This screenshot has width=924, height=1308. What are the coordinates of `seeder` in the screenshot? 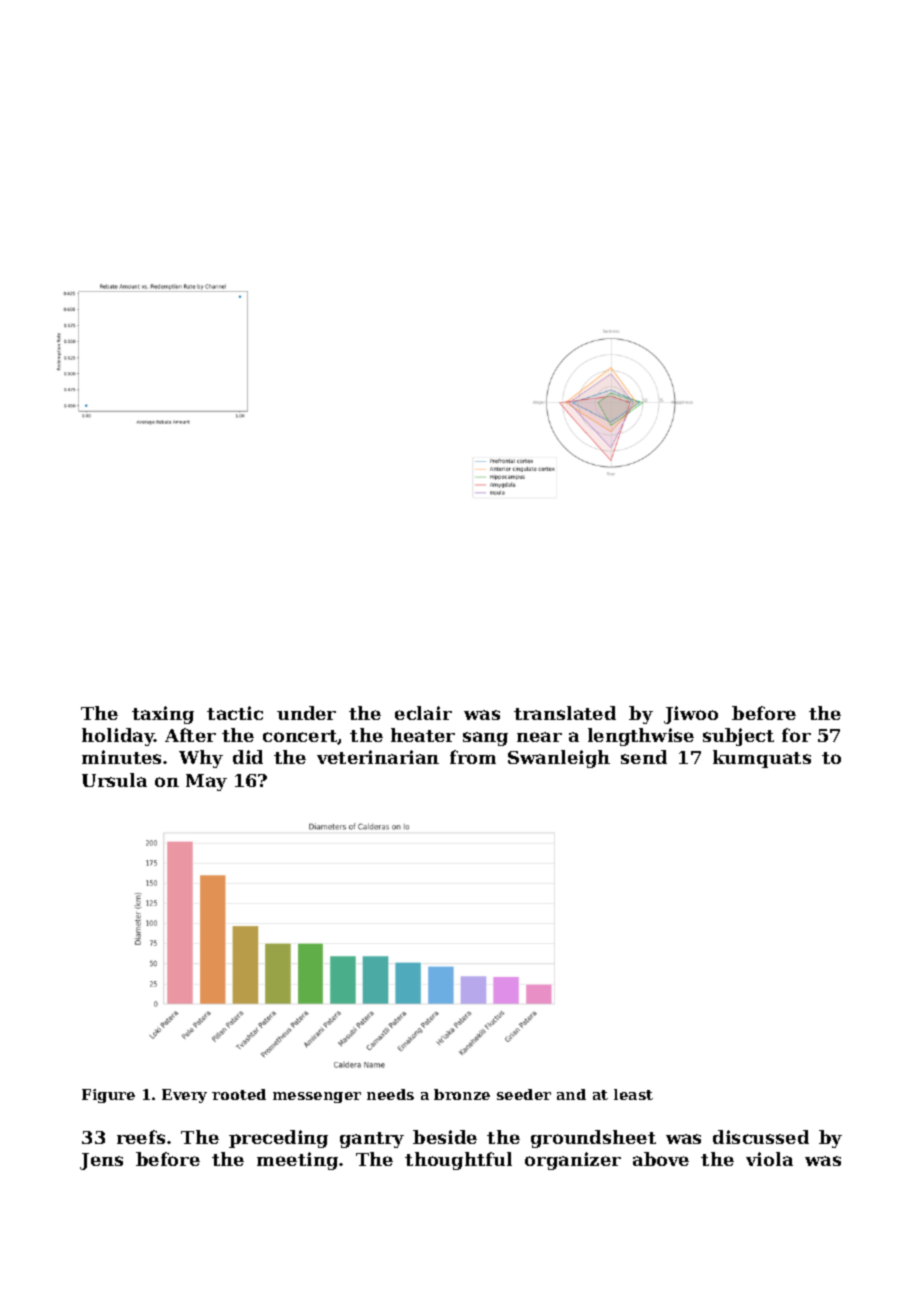 It's located at (524, 1094).
